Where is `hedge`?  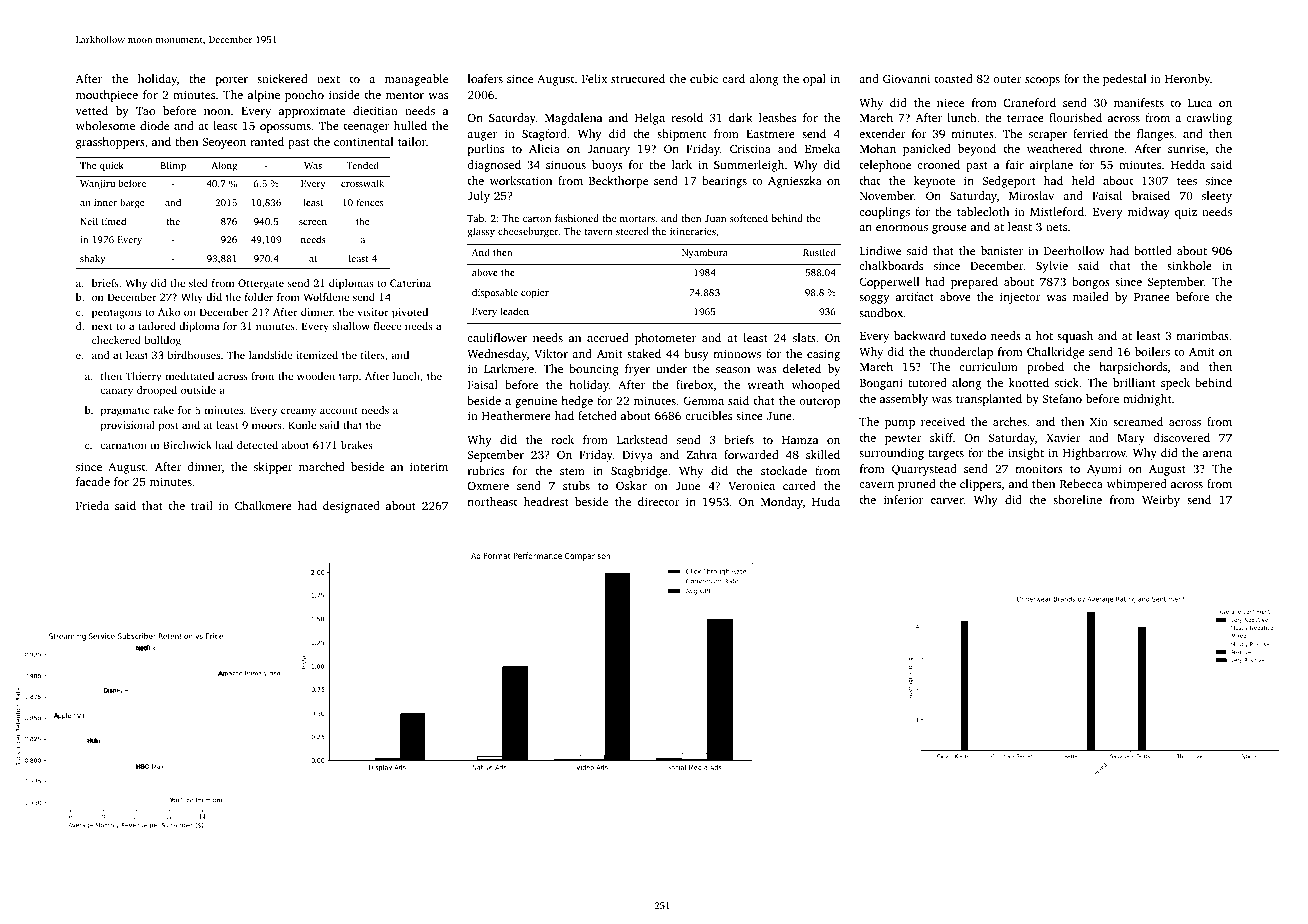
hedge is located at coordinates (577, 402).
